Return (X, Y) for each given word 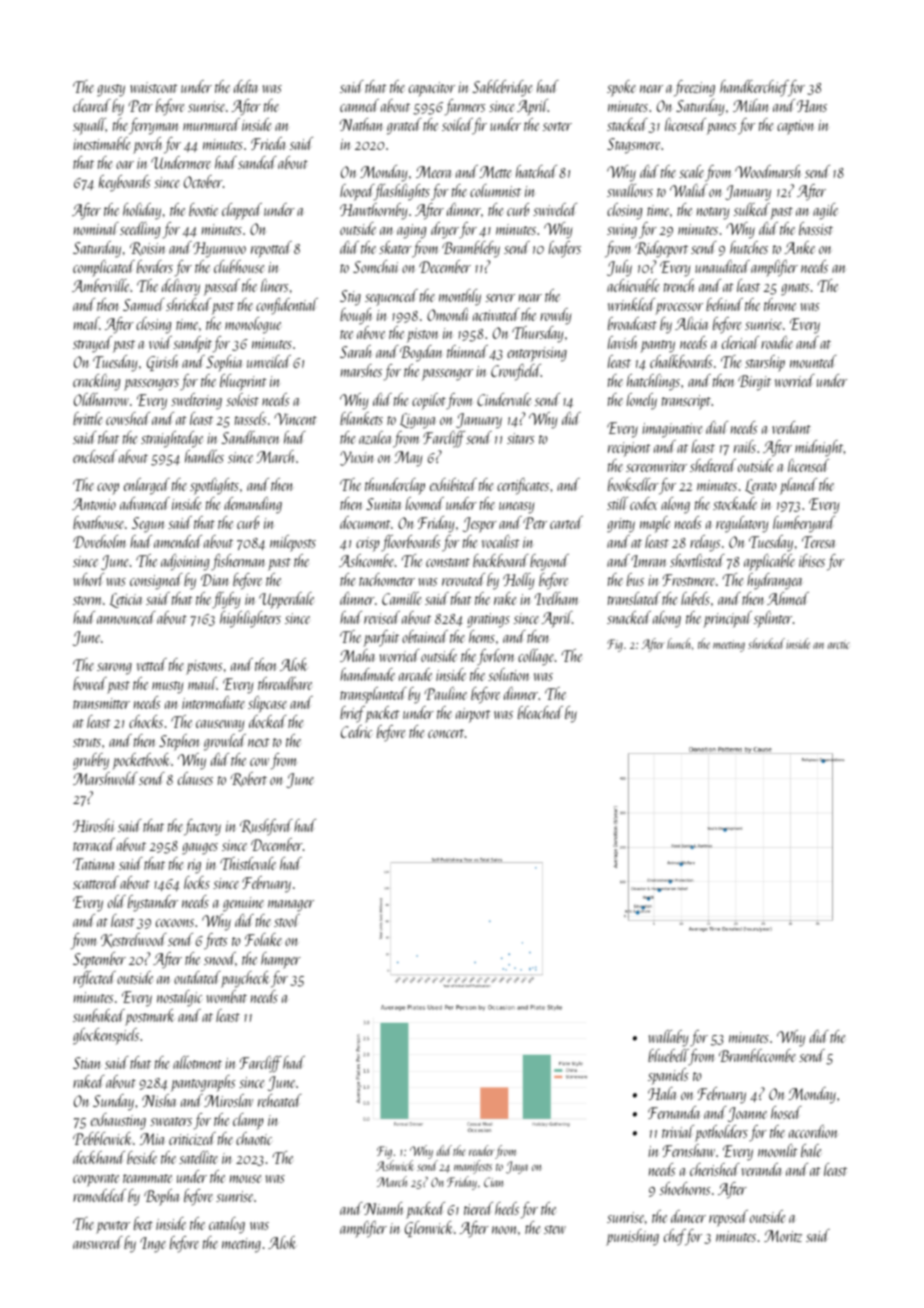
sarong (114, 669)
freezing (694, 88)
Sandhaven (250, 437)
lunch (679, 643)
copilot (429, 401)
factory (202, 827)
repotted (271, 249)
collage (536, 657)
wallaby (669, 1038)
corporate (96, 1180)
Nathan (362, 124)
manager (291, 906)
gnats (795, 289)
